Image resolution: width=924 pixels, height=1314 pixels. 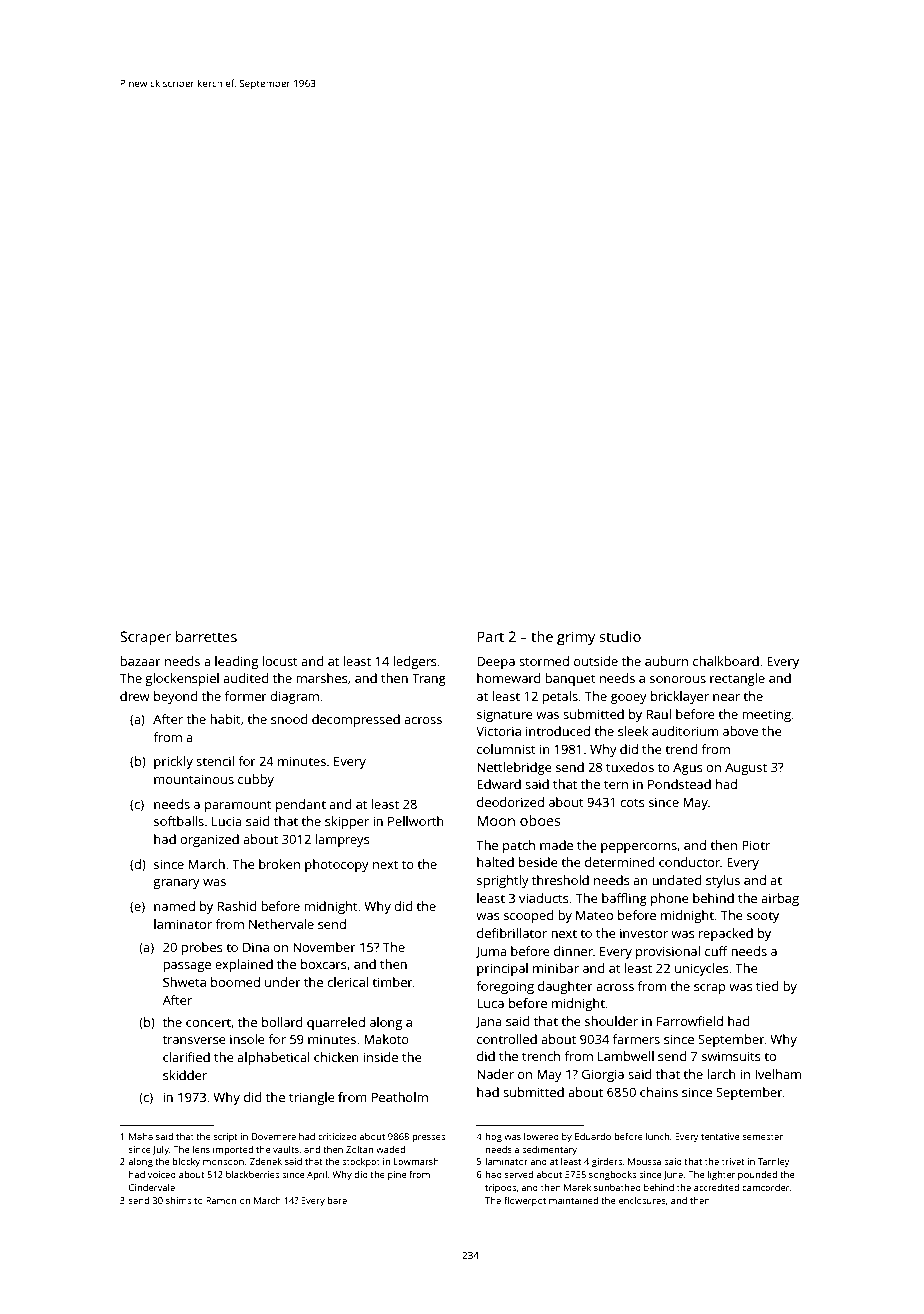 I want to click on introduced, so click(x=558, y=731).
